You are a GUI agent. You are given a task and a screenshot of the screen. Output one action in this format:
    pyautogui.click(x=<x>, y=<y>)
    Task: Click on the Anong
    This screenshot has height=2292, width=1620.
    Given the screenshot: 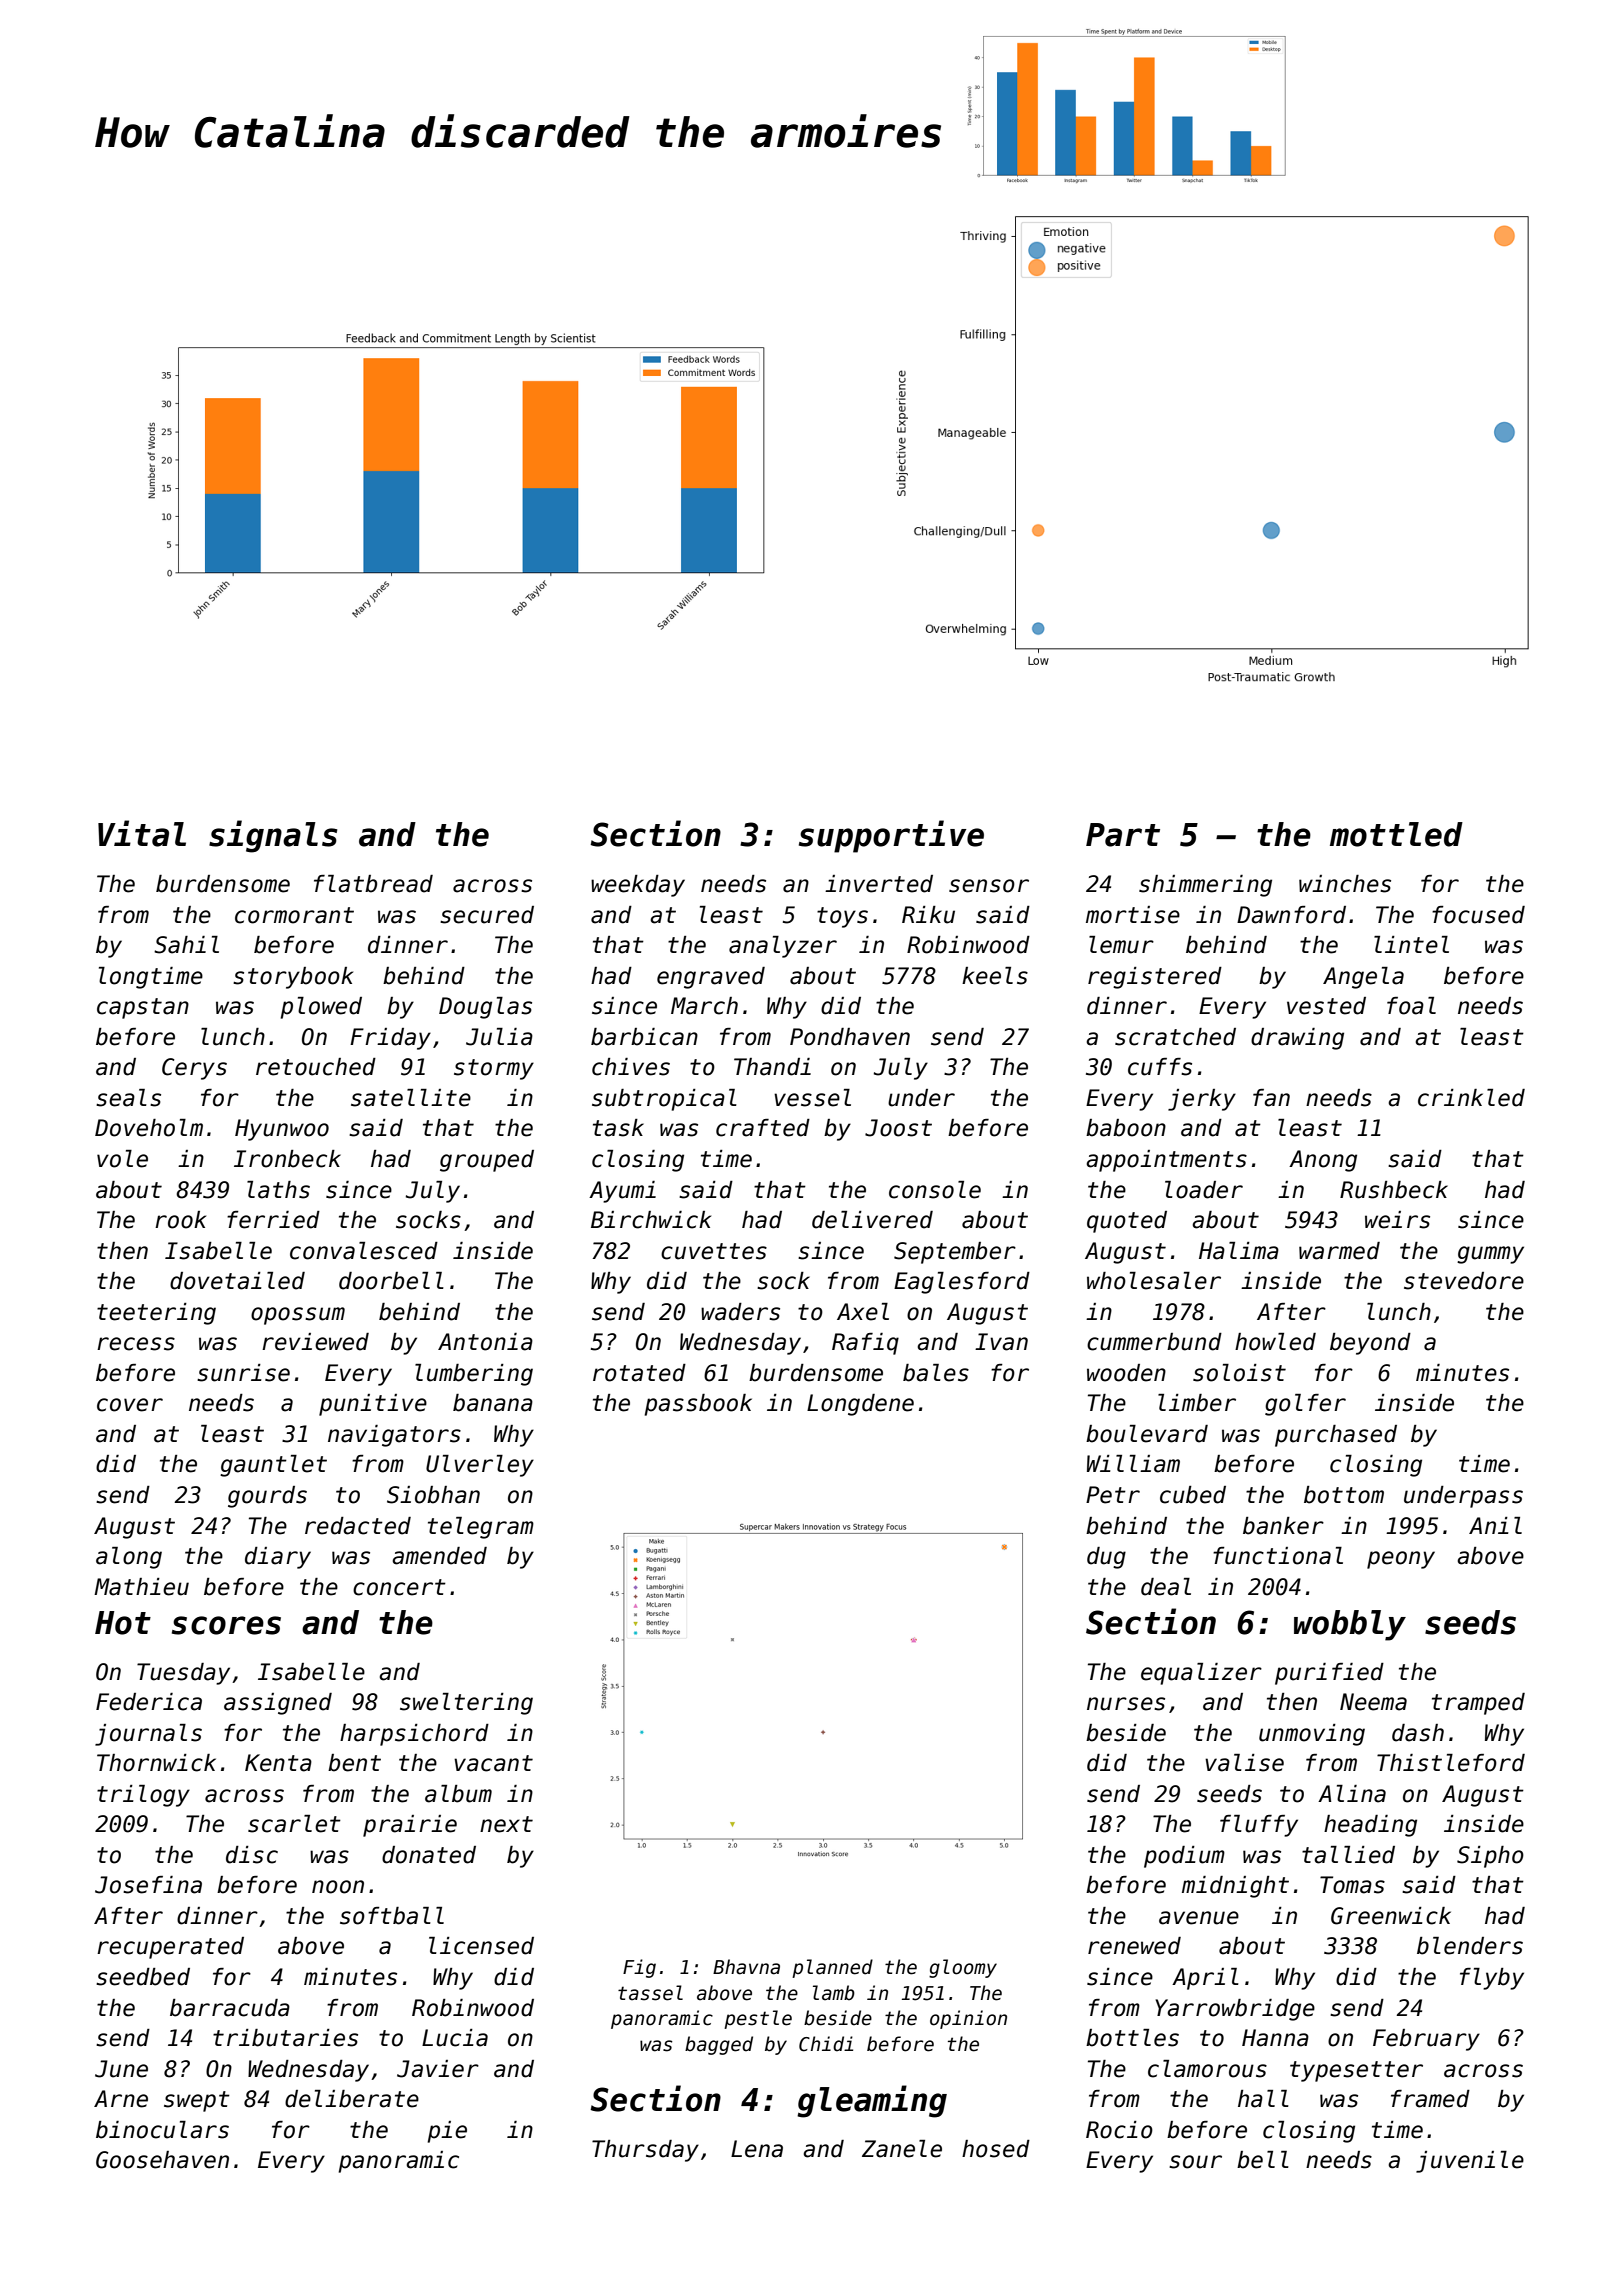 What is the action you would take?
    pyautogui.click(x=1323, y=1161)
